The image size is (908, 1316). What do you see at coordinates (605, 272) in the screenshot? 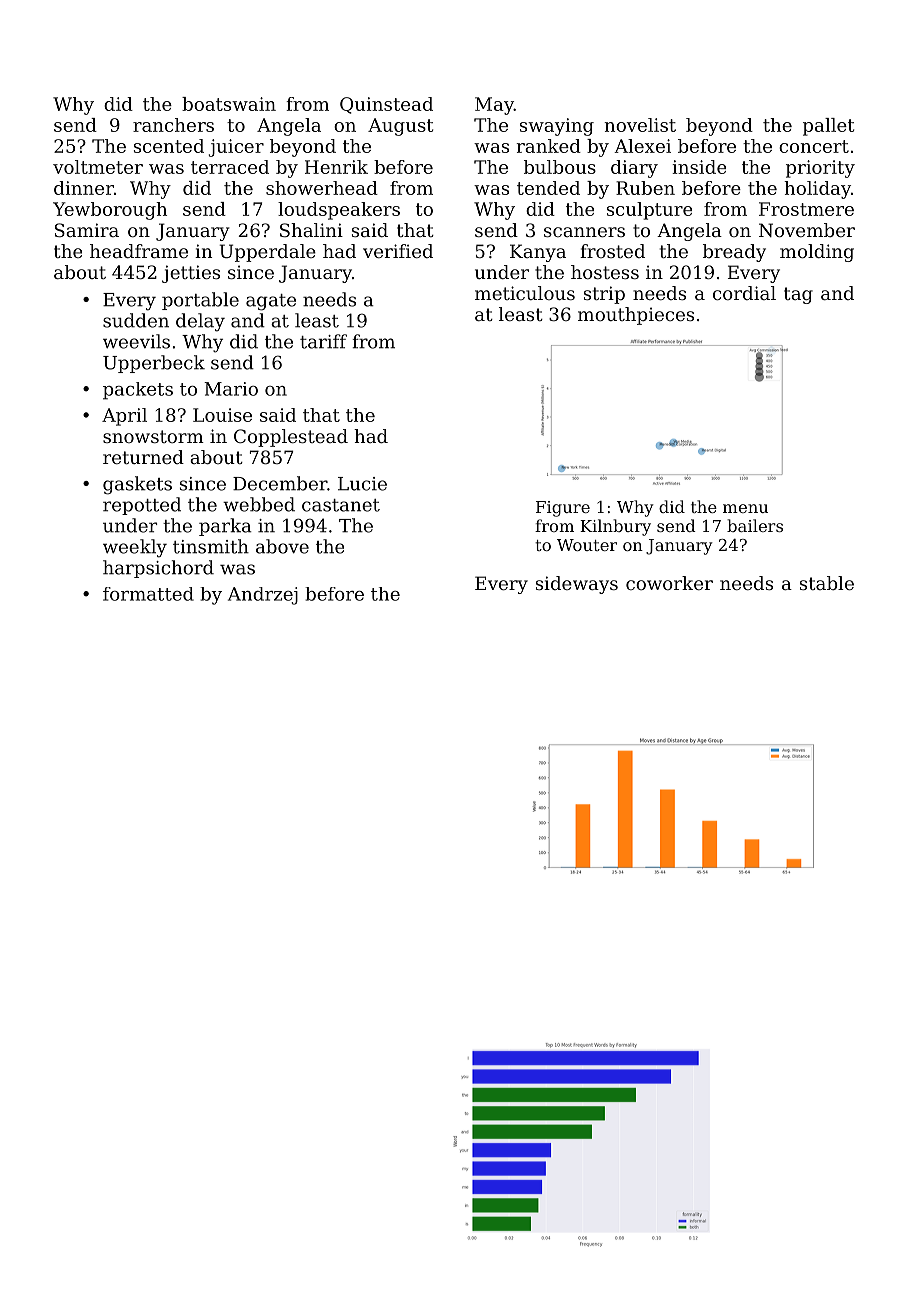
I see `hostess` at bounding box center [605, 272].
